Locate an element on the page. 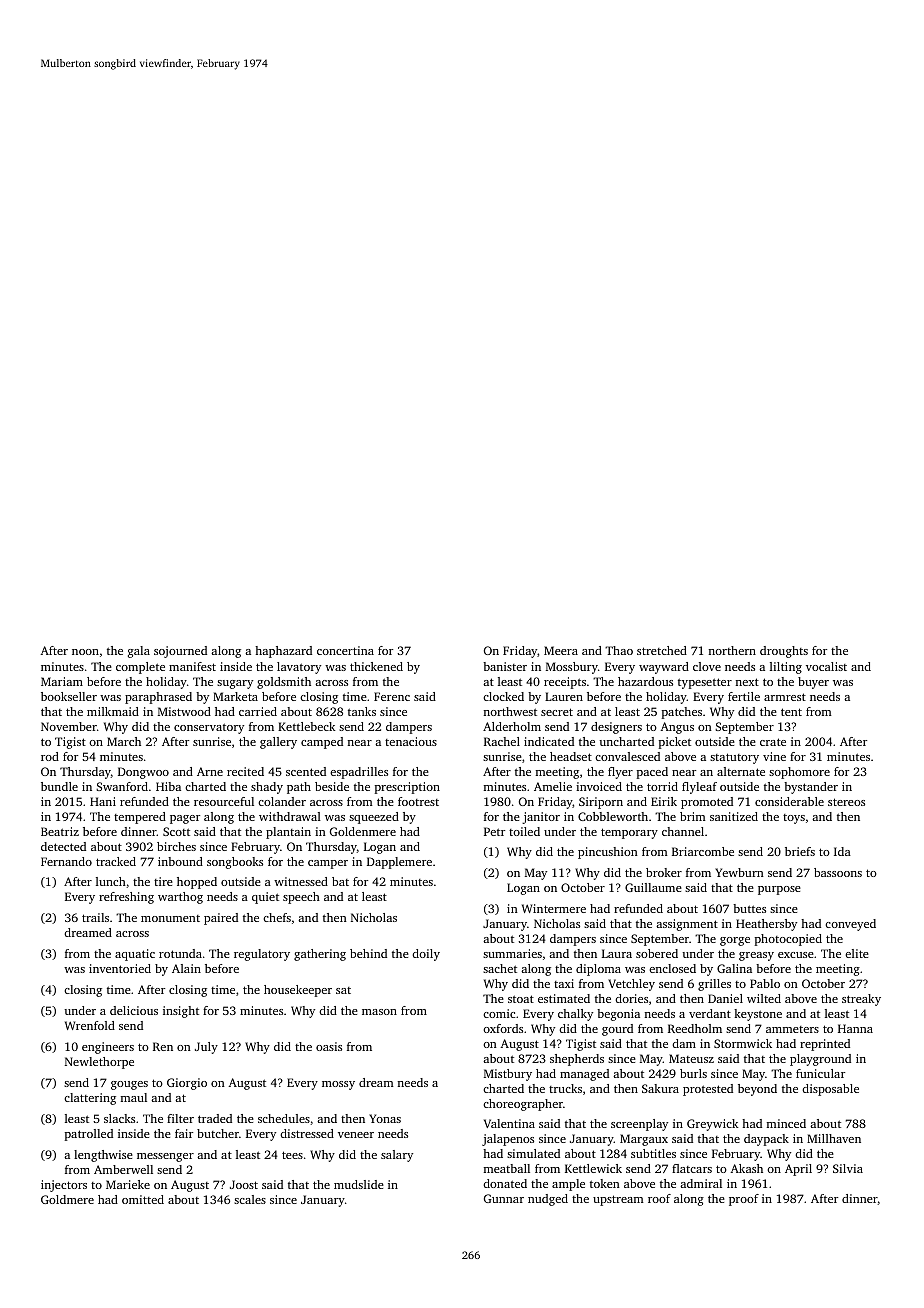 The height and width of the document is (1308, 924). witnessed is located at coordinates (301, 881).
